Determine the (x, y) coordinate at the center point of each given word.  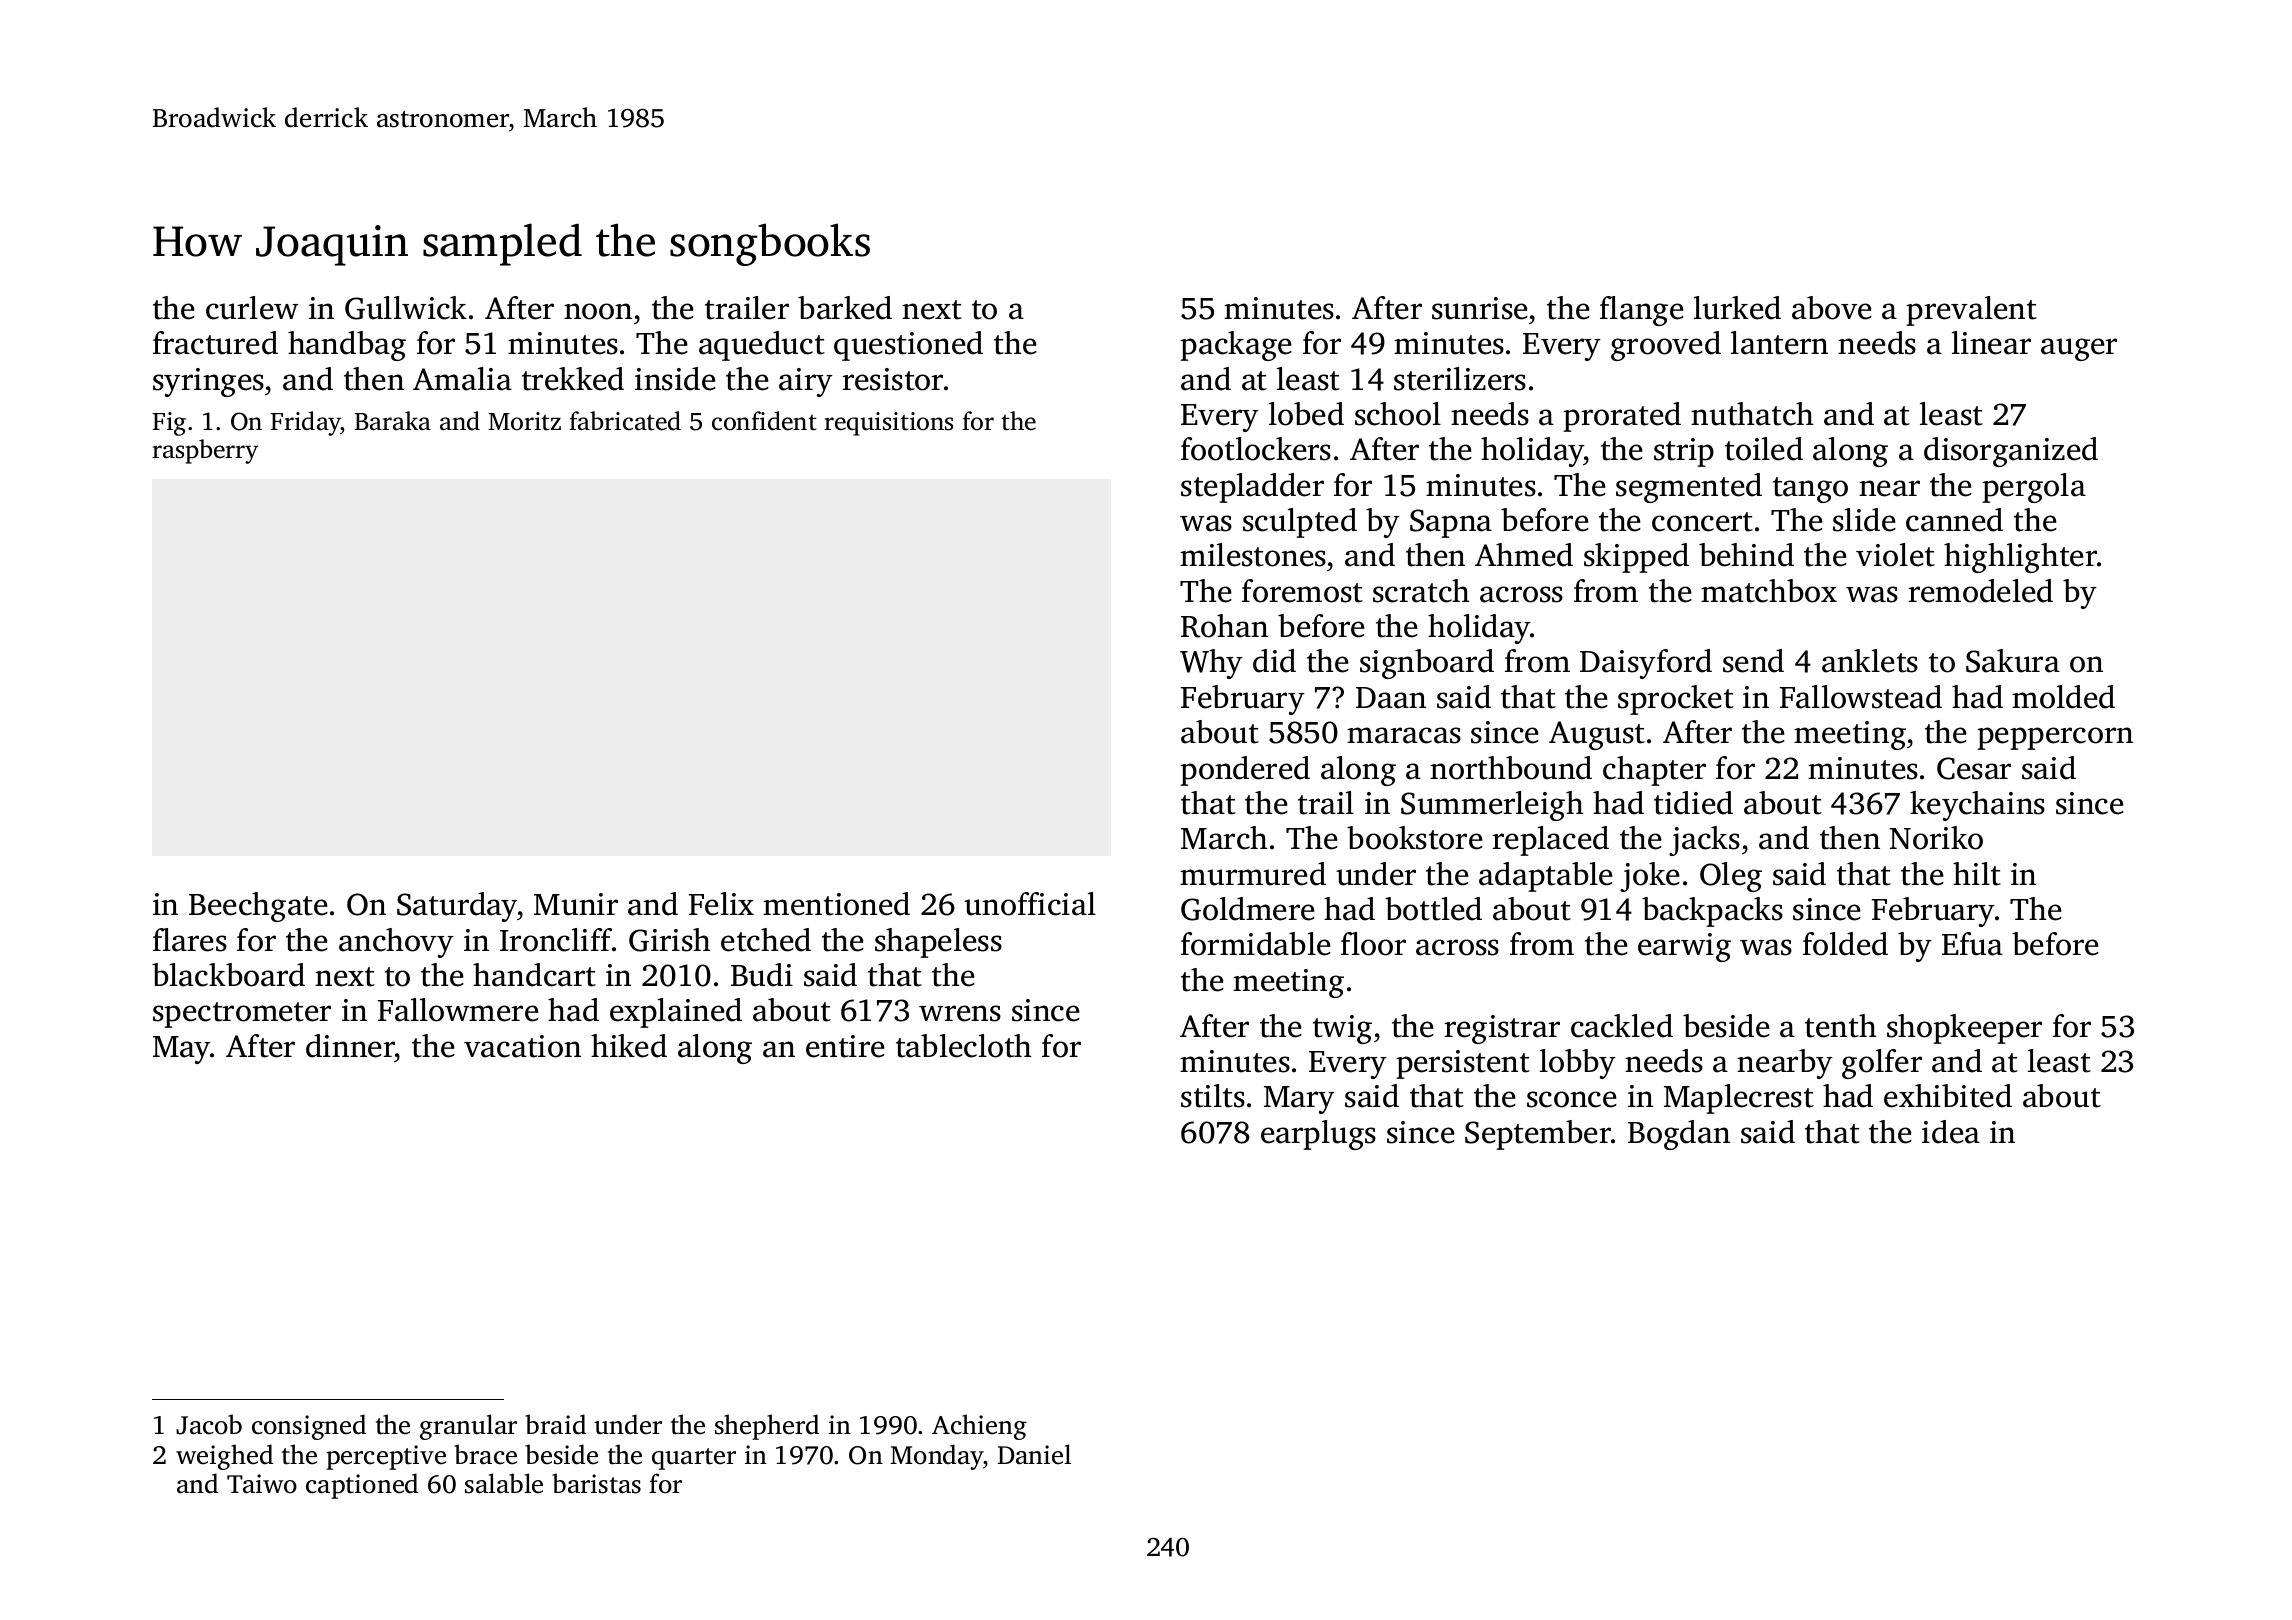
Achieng (979, 1427)
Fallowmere (458, 1010)
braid (555, 1424)
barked (845, 308)
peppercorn (2055, 738)
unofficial (1030, 904)
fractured (215, 343)
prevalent (1971, 311)
